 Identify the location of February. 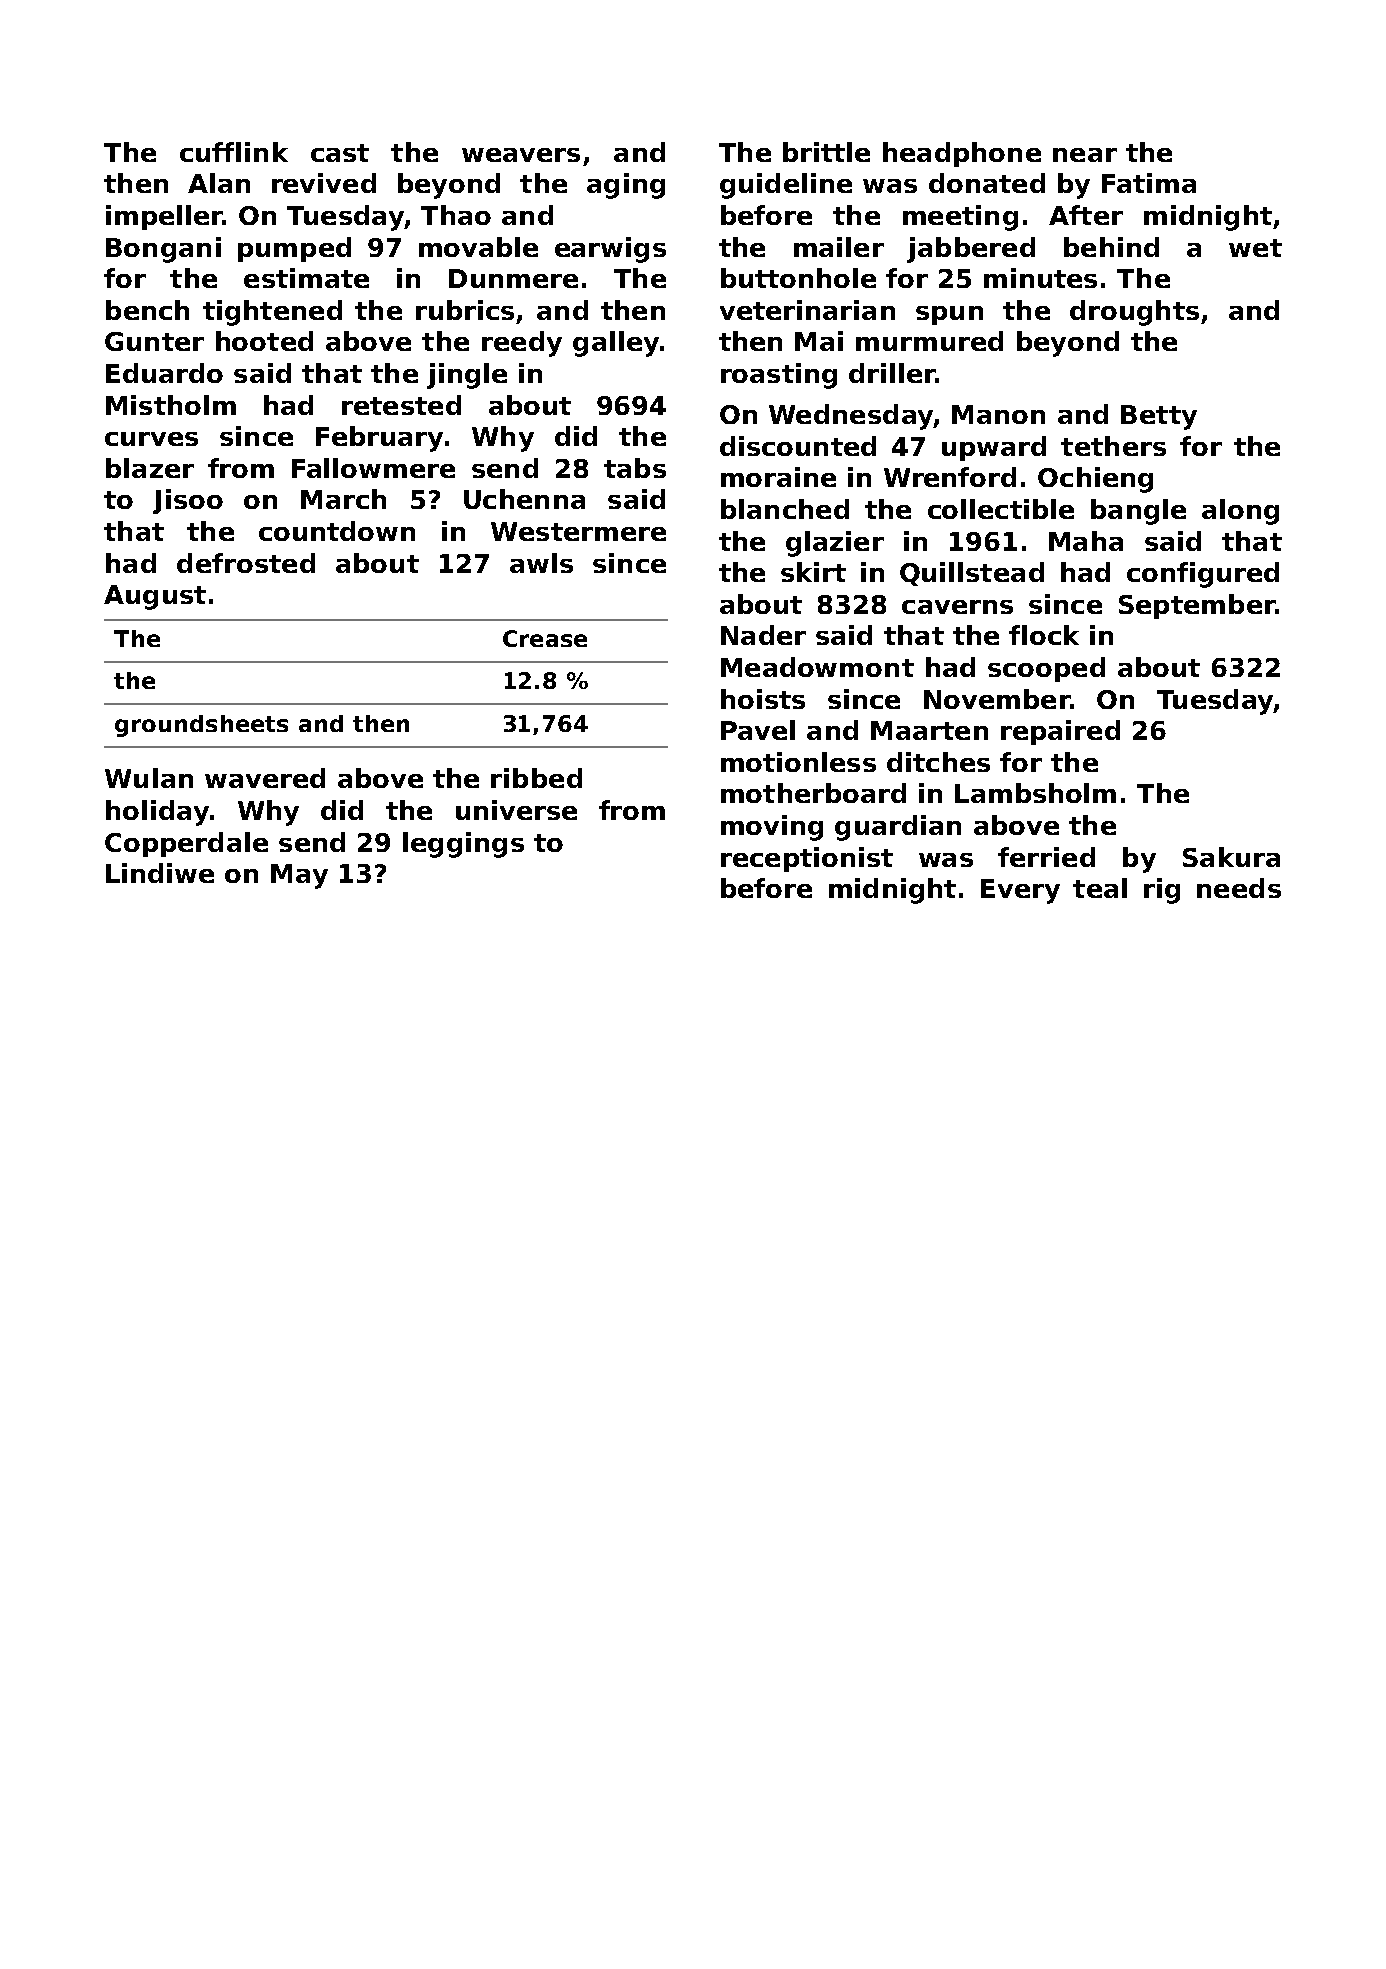
(379, 439).
